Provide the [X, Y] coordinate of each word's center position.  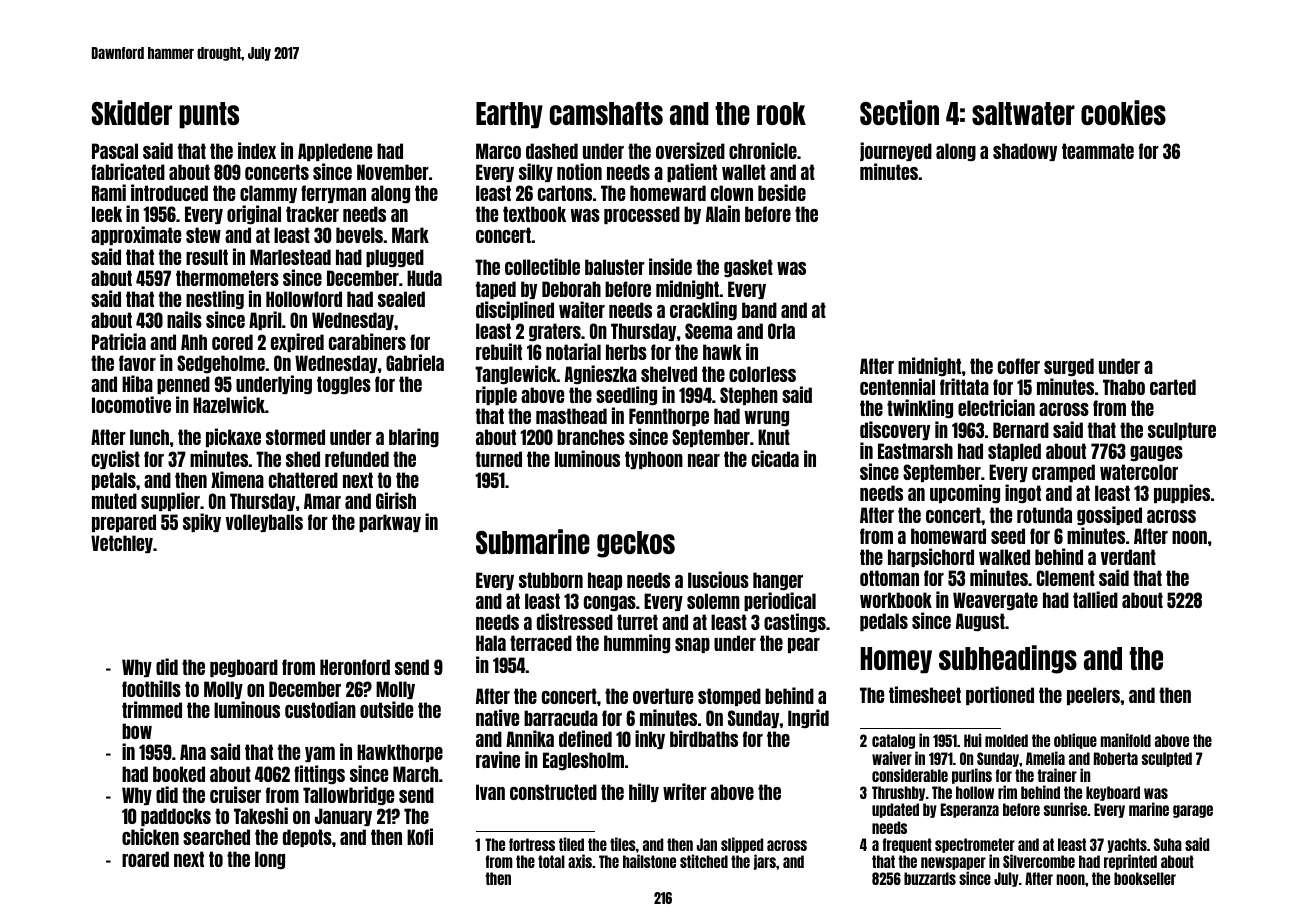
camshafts [606, 113]
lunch [149, 437]
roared [145, 859]
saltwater [1023, 113]
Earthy [509, 115]
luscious [718, 579]
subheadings [1008, 659]
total [551, 861]
